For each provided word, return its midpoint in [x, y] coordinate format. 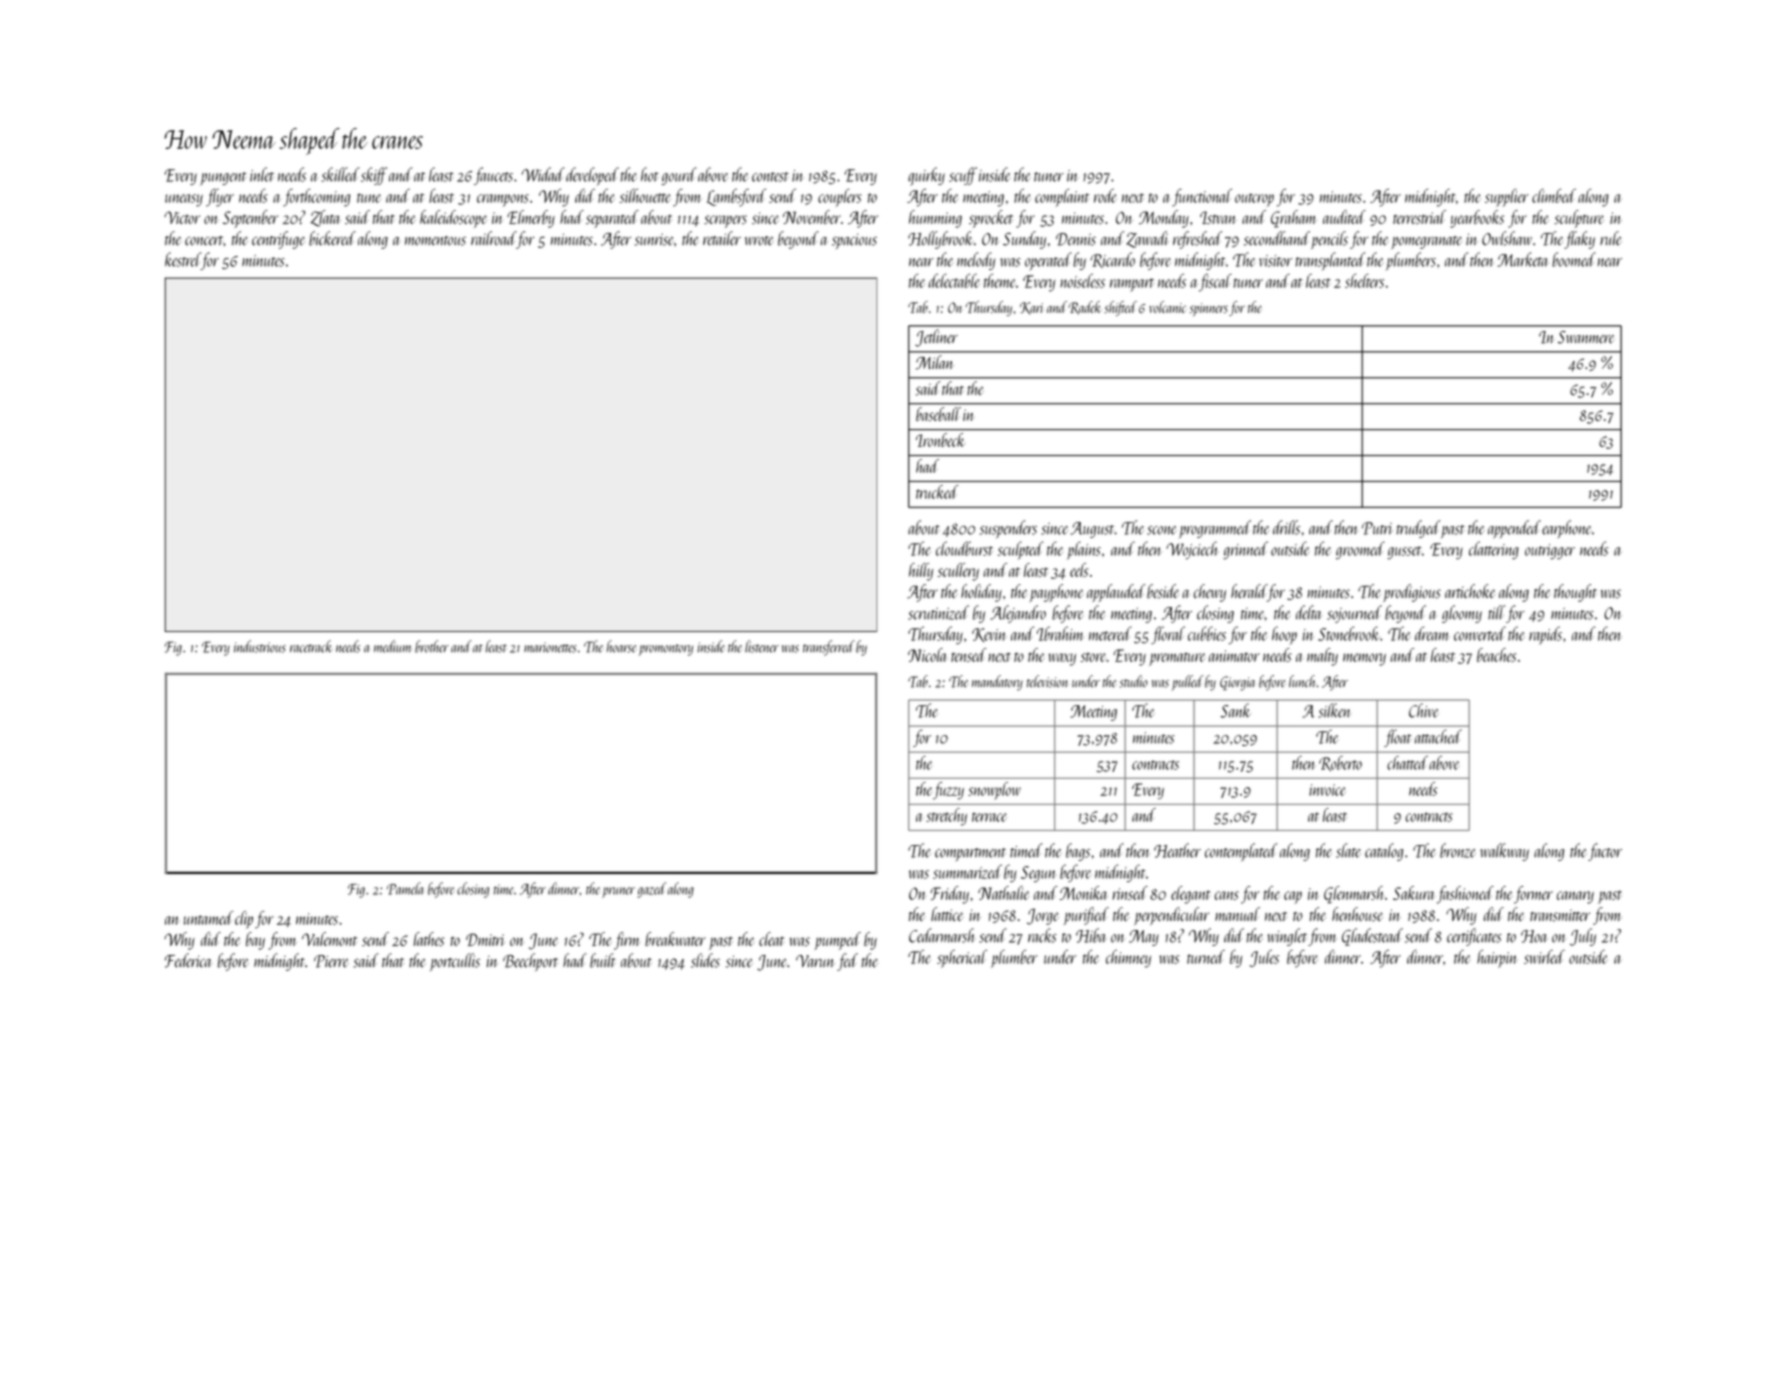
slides [705, 960]
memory [1364, 659]
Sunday [1024, 240]
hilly [921, 572]
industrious [260, 646]
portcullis [455, 962]
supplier [1507, 198]
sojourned [1354, 614]
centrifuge [278, 240]
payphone [1056, 593]
